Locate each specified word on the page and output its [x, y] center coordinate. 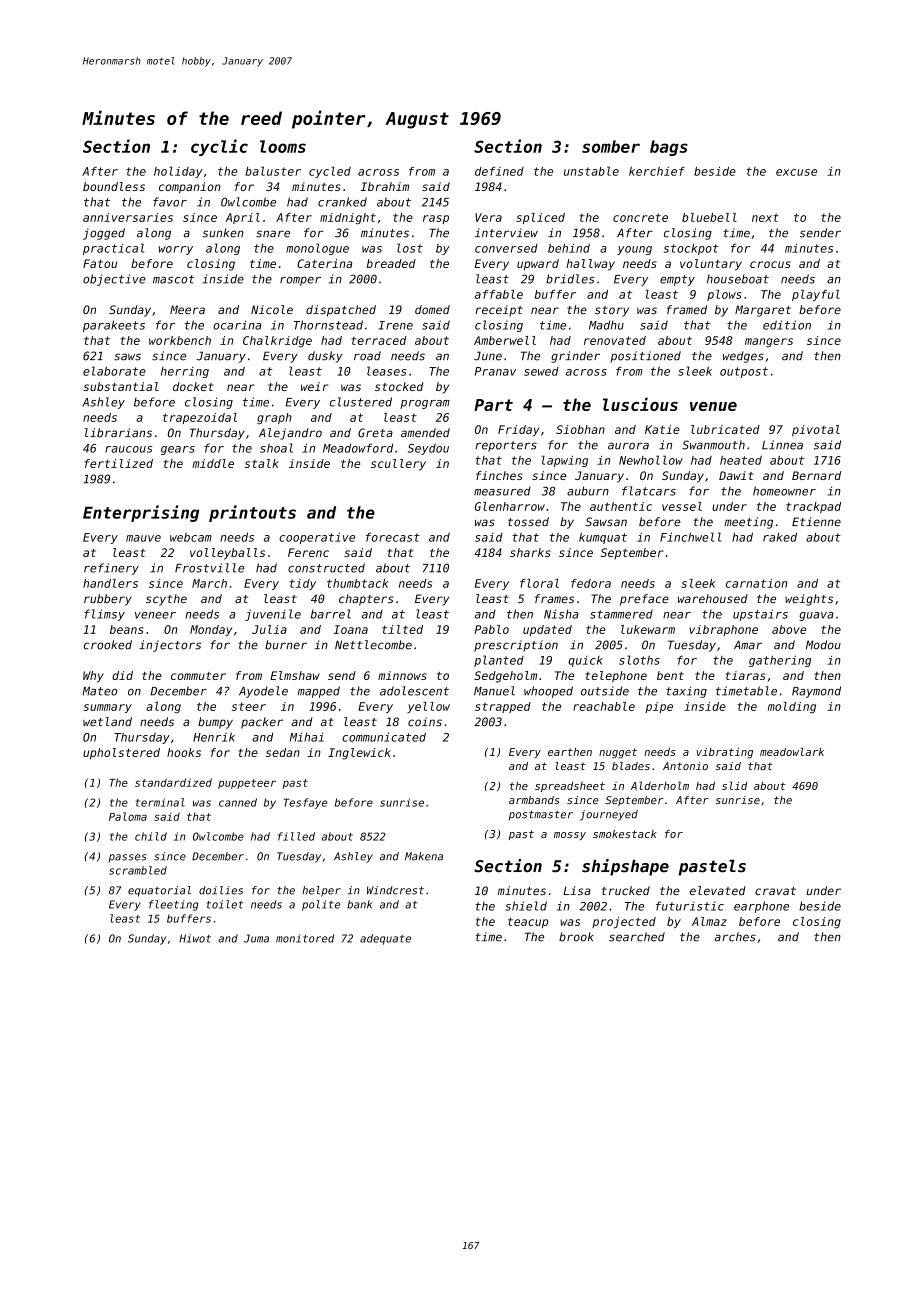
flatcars [649, 491]
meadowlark [792, 751]
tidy [303, 584]
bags [669, 148]
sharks [530, 552]
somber [611, 146]
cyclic [219, 147]
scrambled [138, 870]
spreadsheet [570, 787]
